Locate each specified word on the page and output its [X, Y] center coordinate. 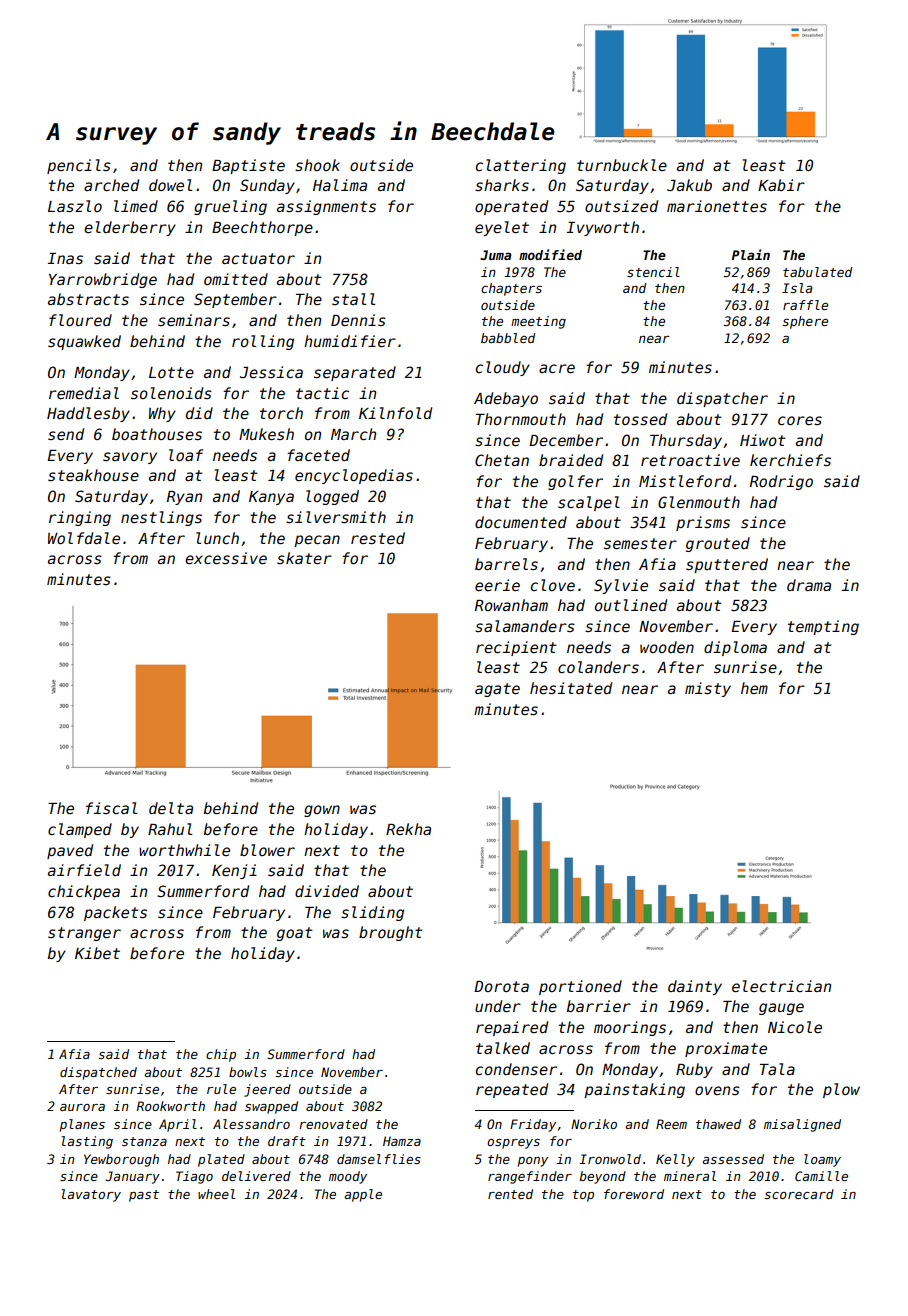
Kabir [781, 185]
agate [497, 690]
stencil [653, 272]
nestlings [161, 518]
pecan [317, 541]
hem [754, 688]
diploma [735, 648]
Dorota [501, 986]
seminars [194, 320]
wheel [216, 1194]
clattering [521, 166]
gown [322, 811]
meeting [538, 322]
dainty [695, 987]
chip [221, 1055]
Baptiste [248, 166]
